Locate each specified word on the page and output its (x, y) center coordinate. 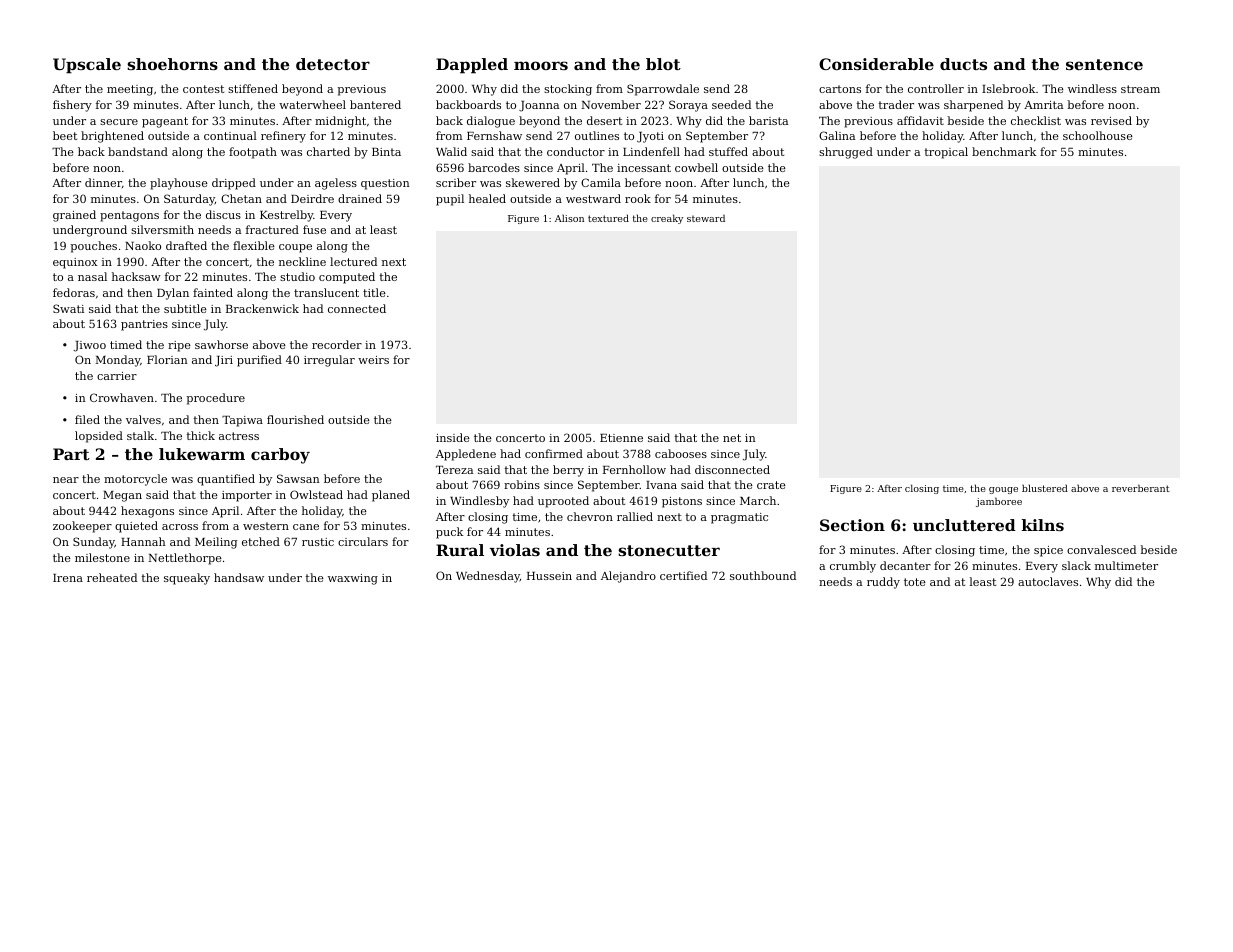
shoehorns (172, 64)
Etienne (621, 438)
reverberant (1141, 488)
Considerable (876, 64)
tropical (946, 153)
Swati (68, 308)
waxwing (353, 579)
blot (663, 64)
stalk (140, 435)
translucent (326, 292)
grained (74, 216)
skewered (533, 182)
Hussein (549, 576)
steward (706, 218)
